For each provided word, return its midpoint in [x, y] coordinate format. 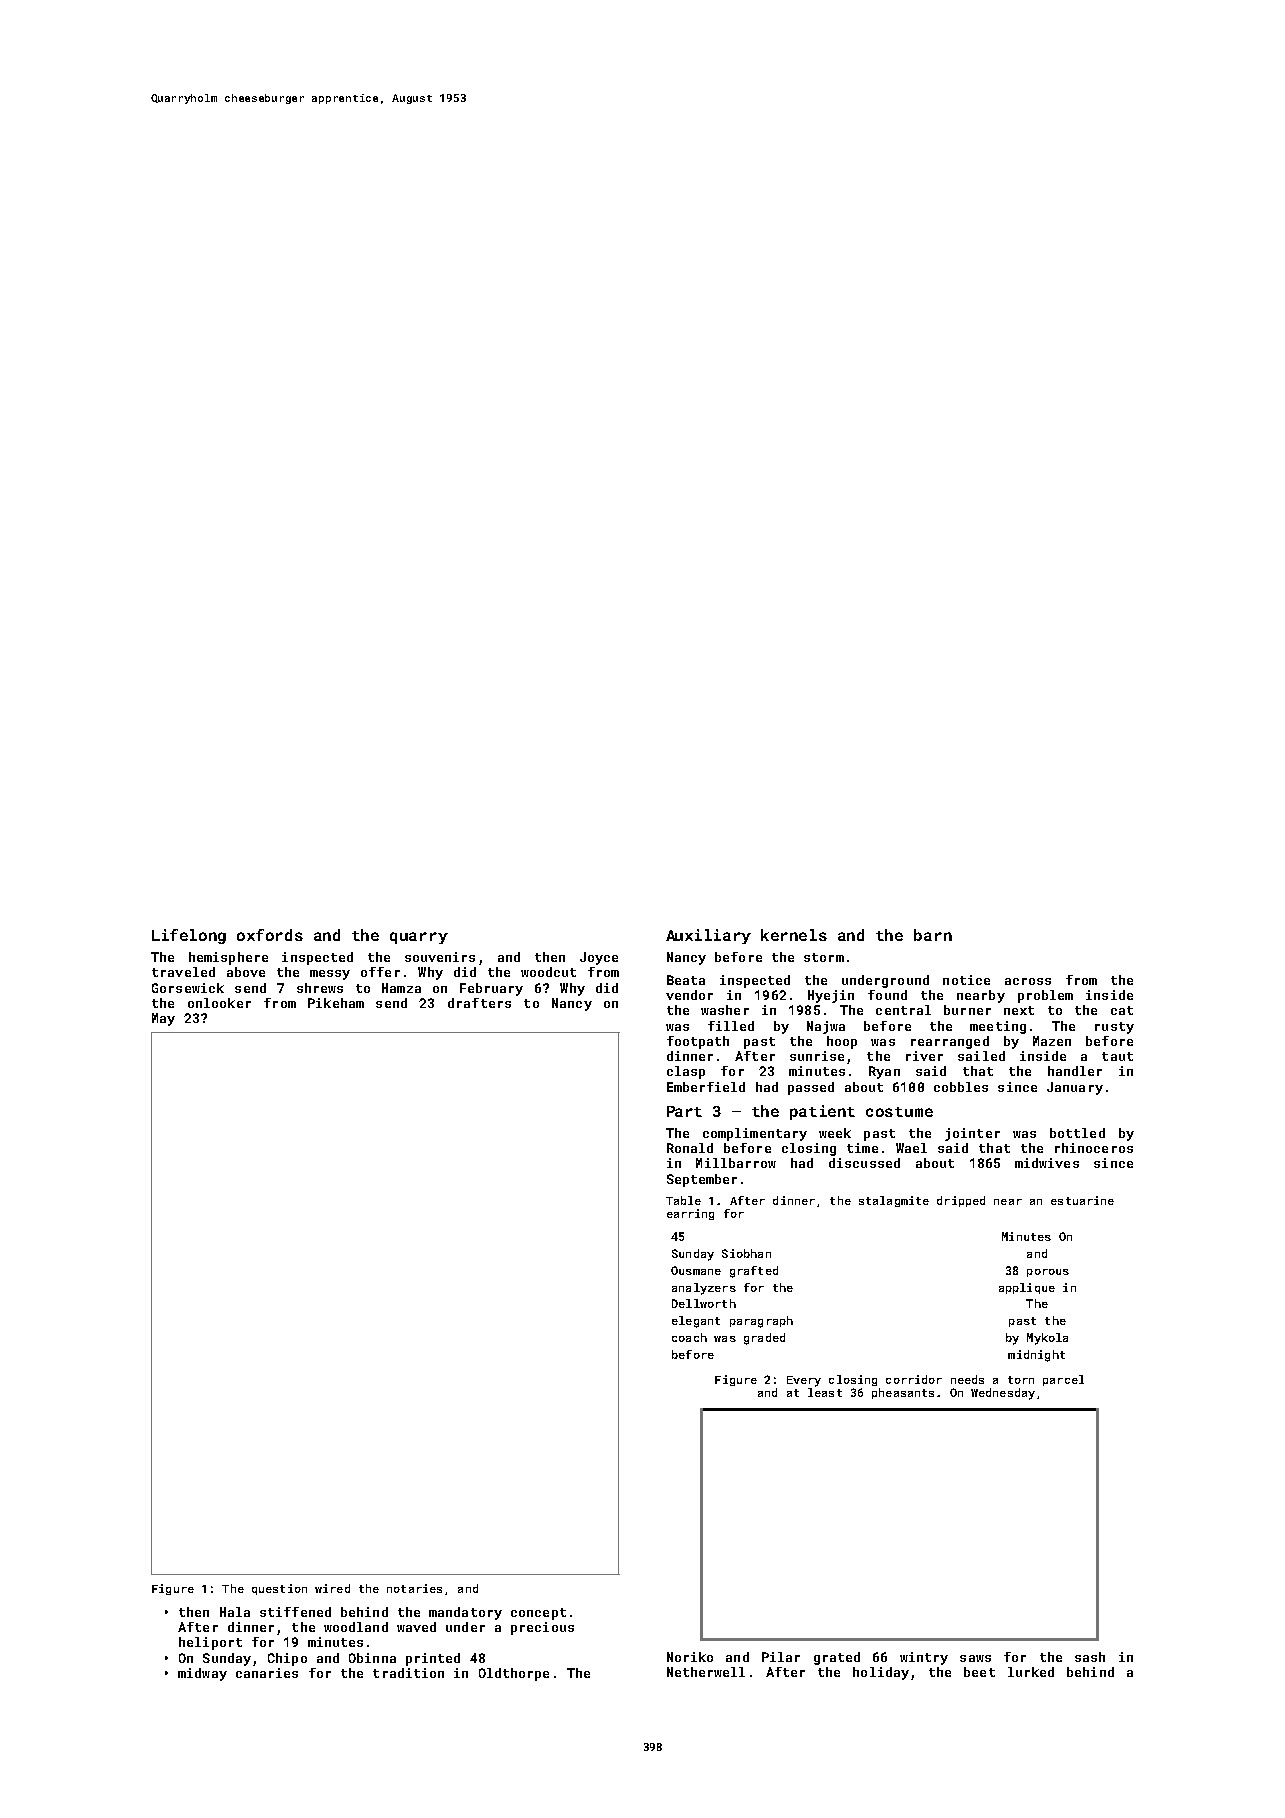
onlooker [219, 1003]
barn [933, 935]
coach [689, 1337]
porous [1048, 1273]
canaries [267, 1673]
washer [725, 1010]
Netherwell [706, 1672]
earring [690, 1214]
